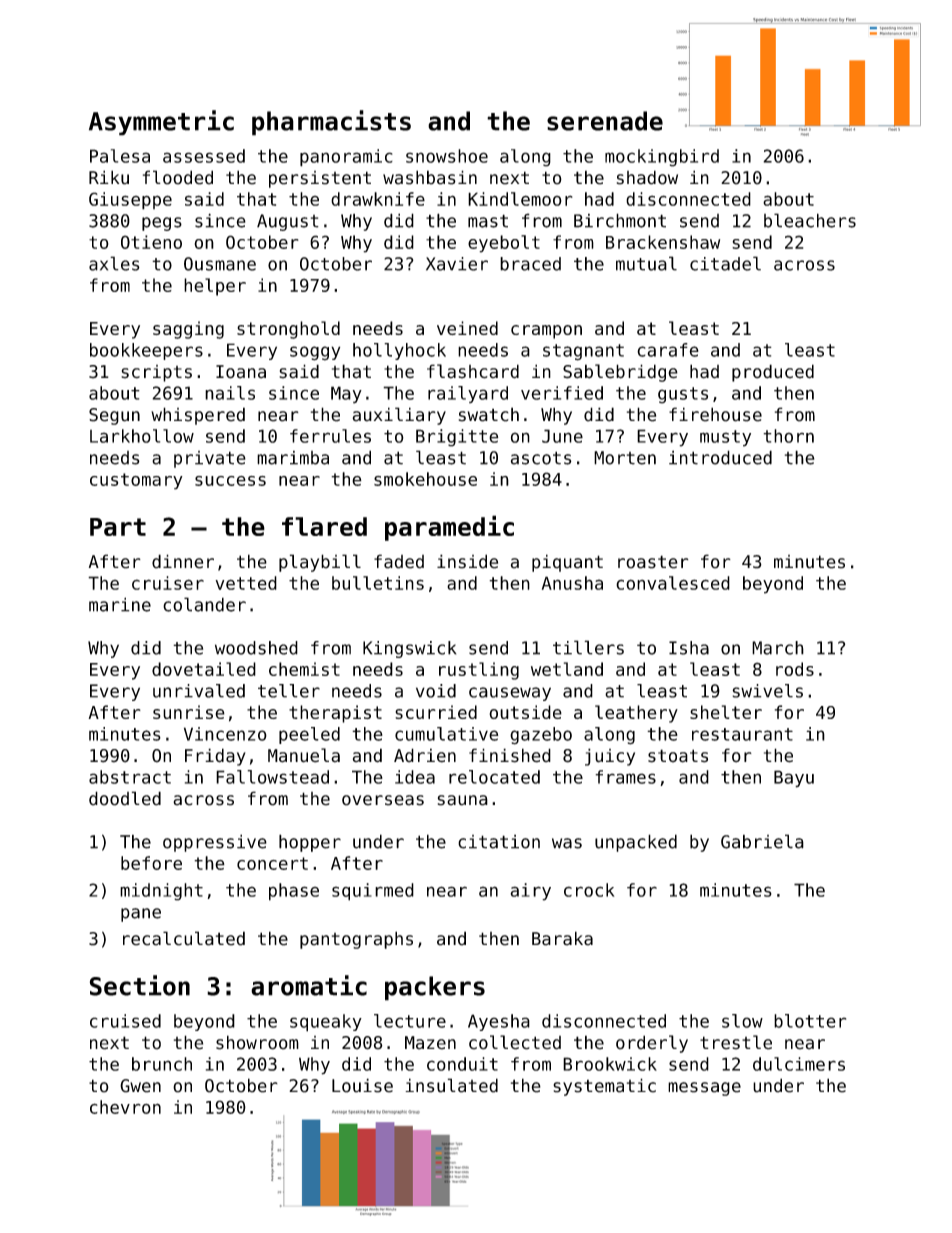  What do you see at coordinates (230, 481) in the screenshot?
I see `success` at bounding box center [230, 481].
